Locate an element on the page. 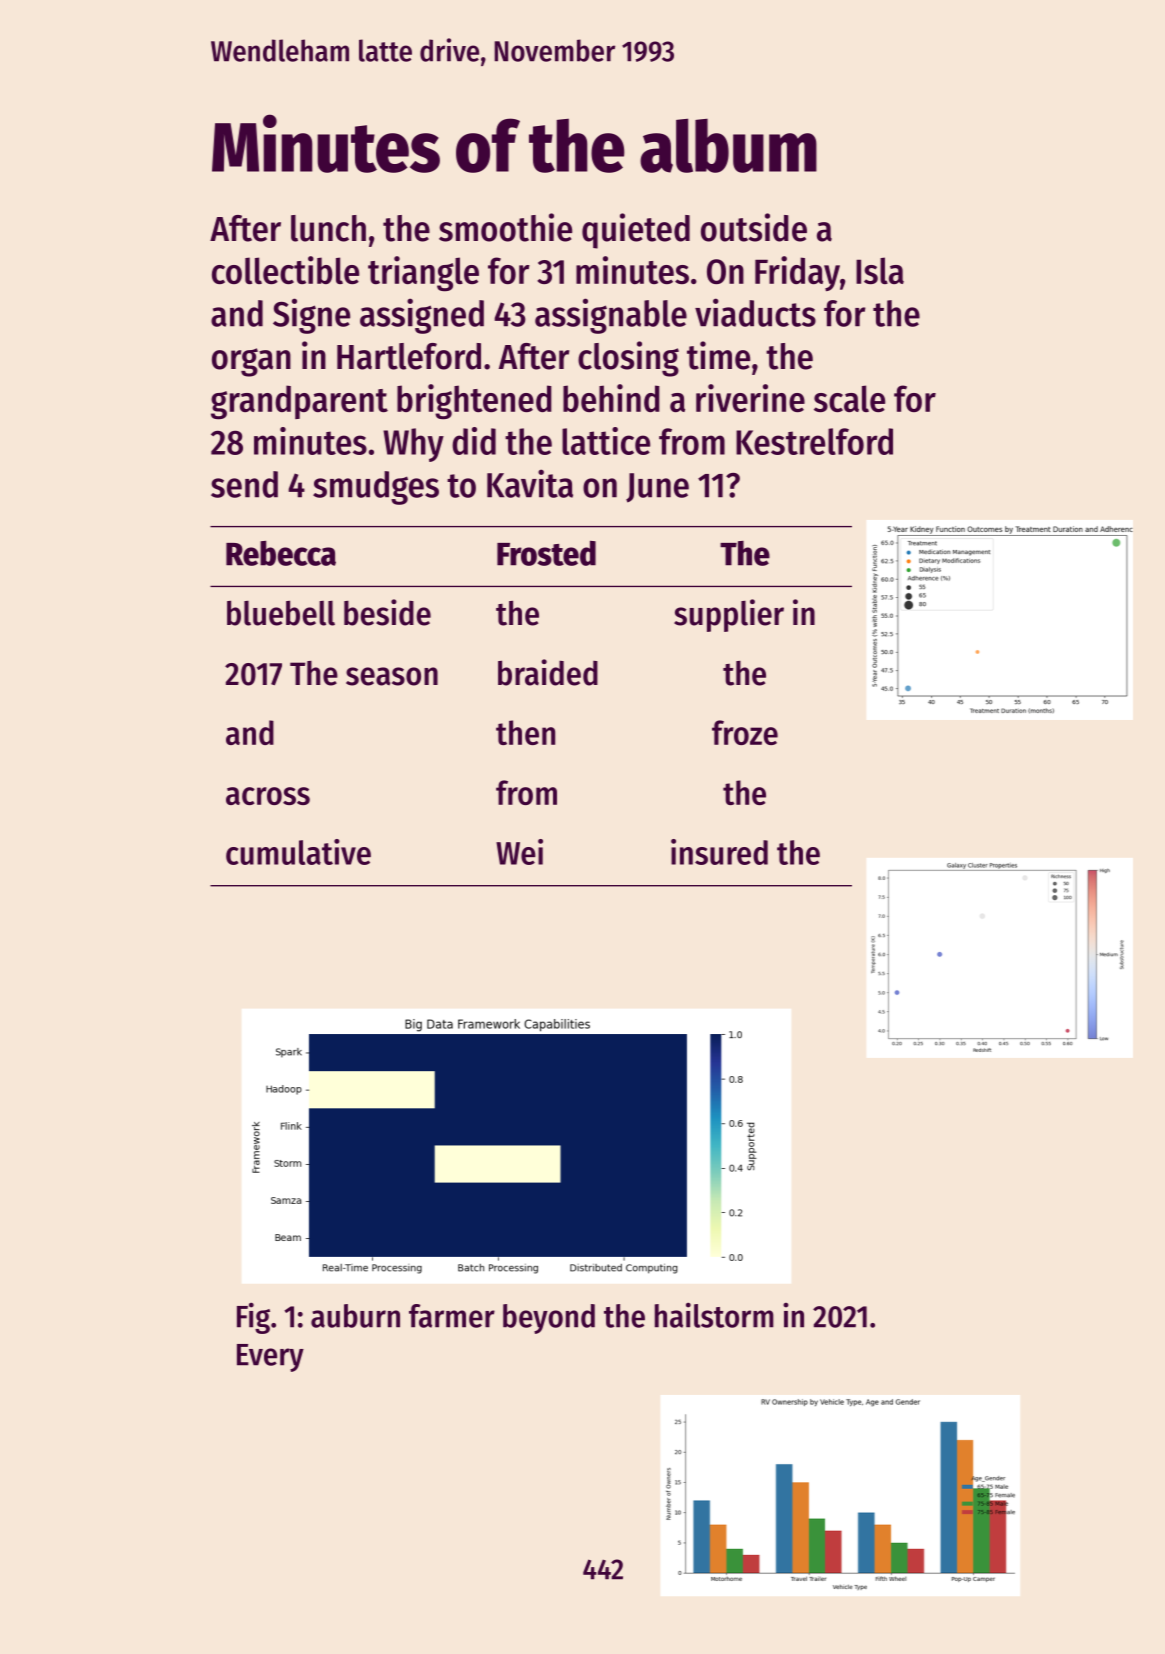 The image size is (1165, 1654). beside is located at coordinates (387, 612).
